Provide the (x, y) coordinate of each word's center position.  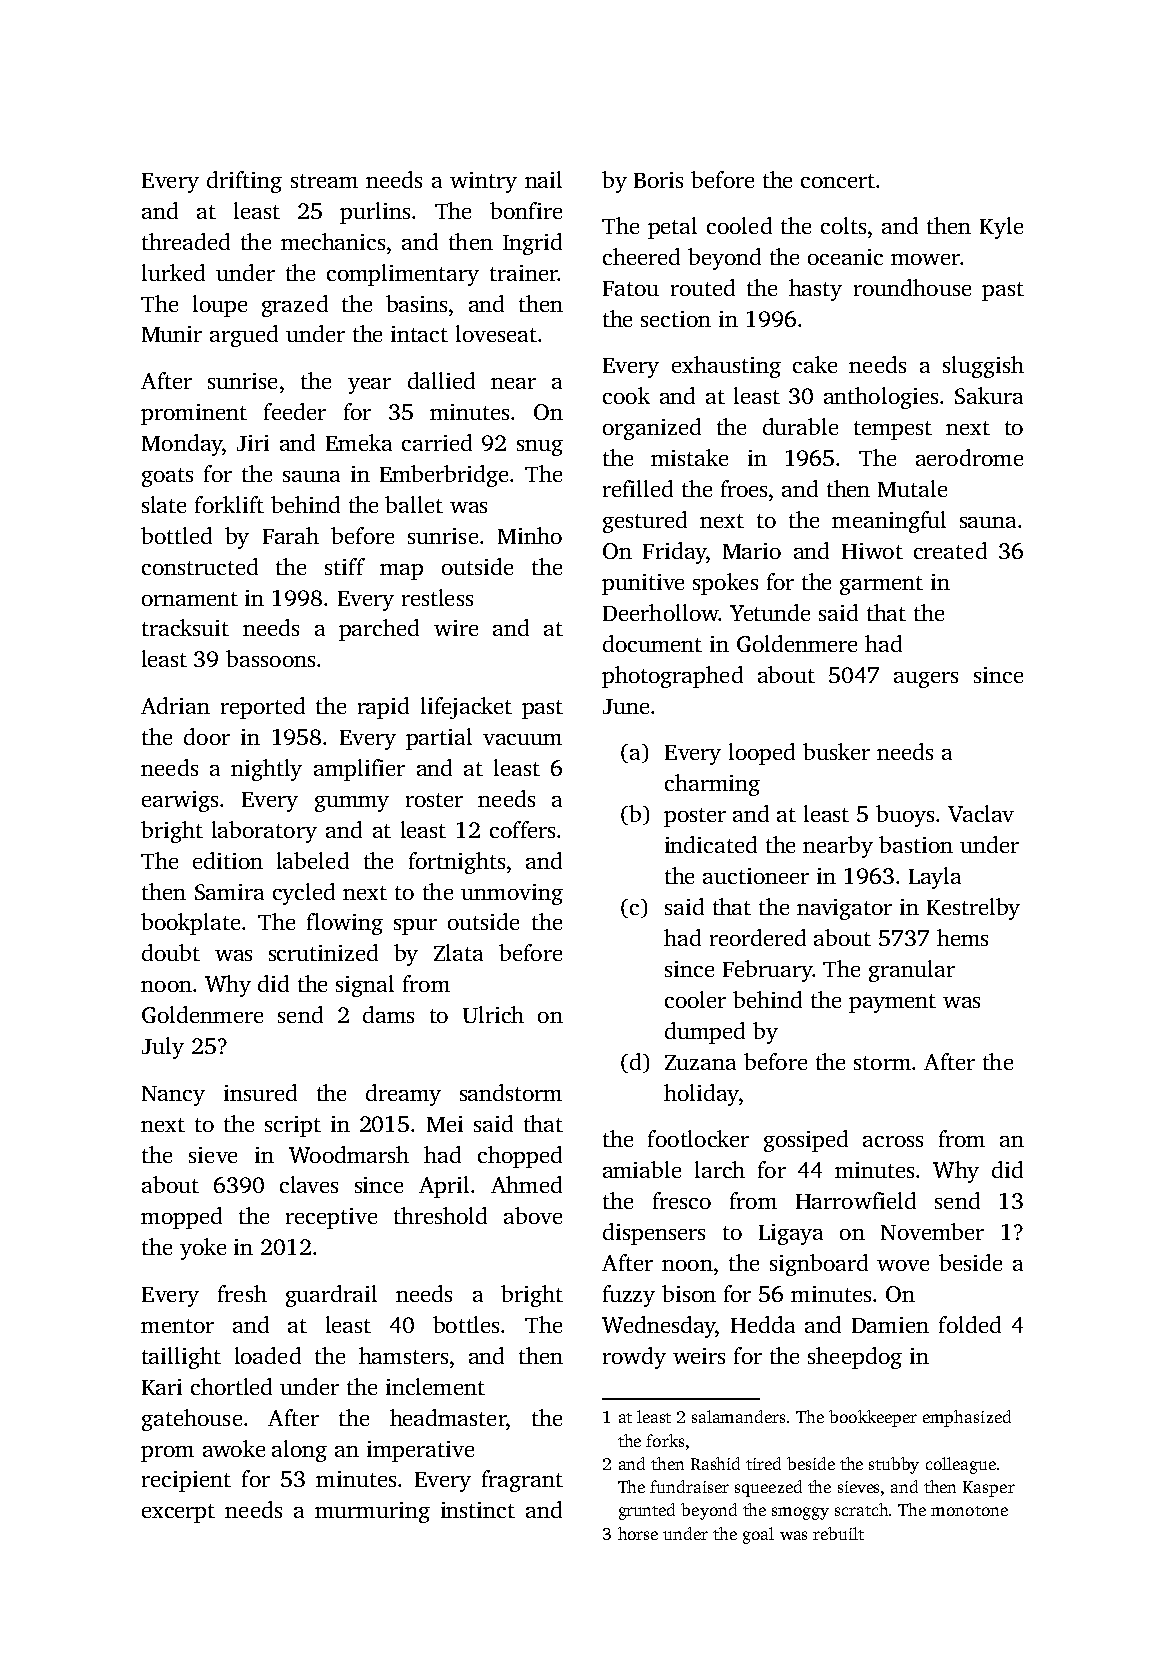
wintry (483, 182)
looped (762, 754)
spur (415, 927)
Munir (172, 334)
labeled (313, 860)
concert (838, 181)
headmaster (448, 1417)
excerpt (178, 1513)
